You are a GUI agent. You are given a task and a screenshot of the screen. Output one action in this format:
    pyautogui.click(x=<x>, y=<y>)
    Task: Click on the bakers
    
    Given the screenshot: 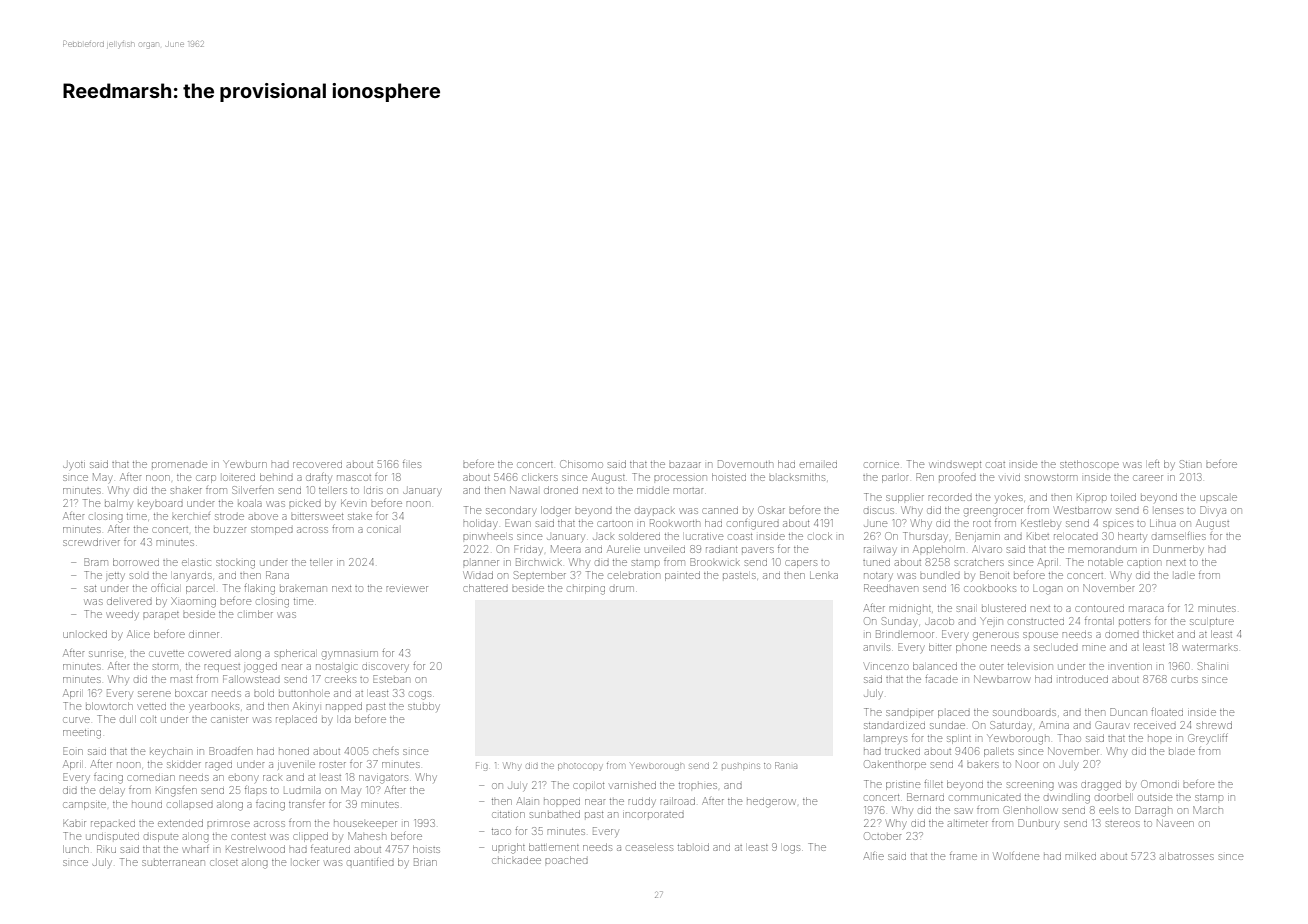 What is the action you would take?
    pyautogui.click(x=983, y=765)
